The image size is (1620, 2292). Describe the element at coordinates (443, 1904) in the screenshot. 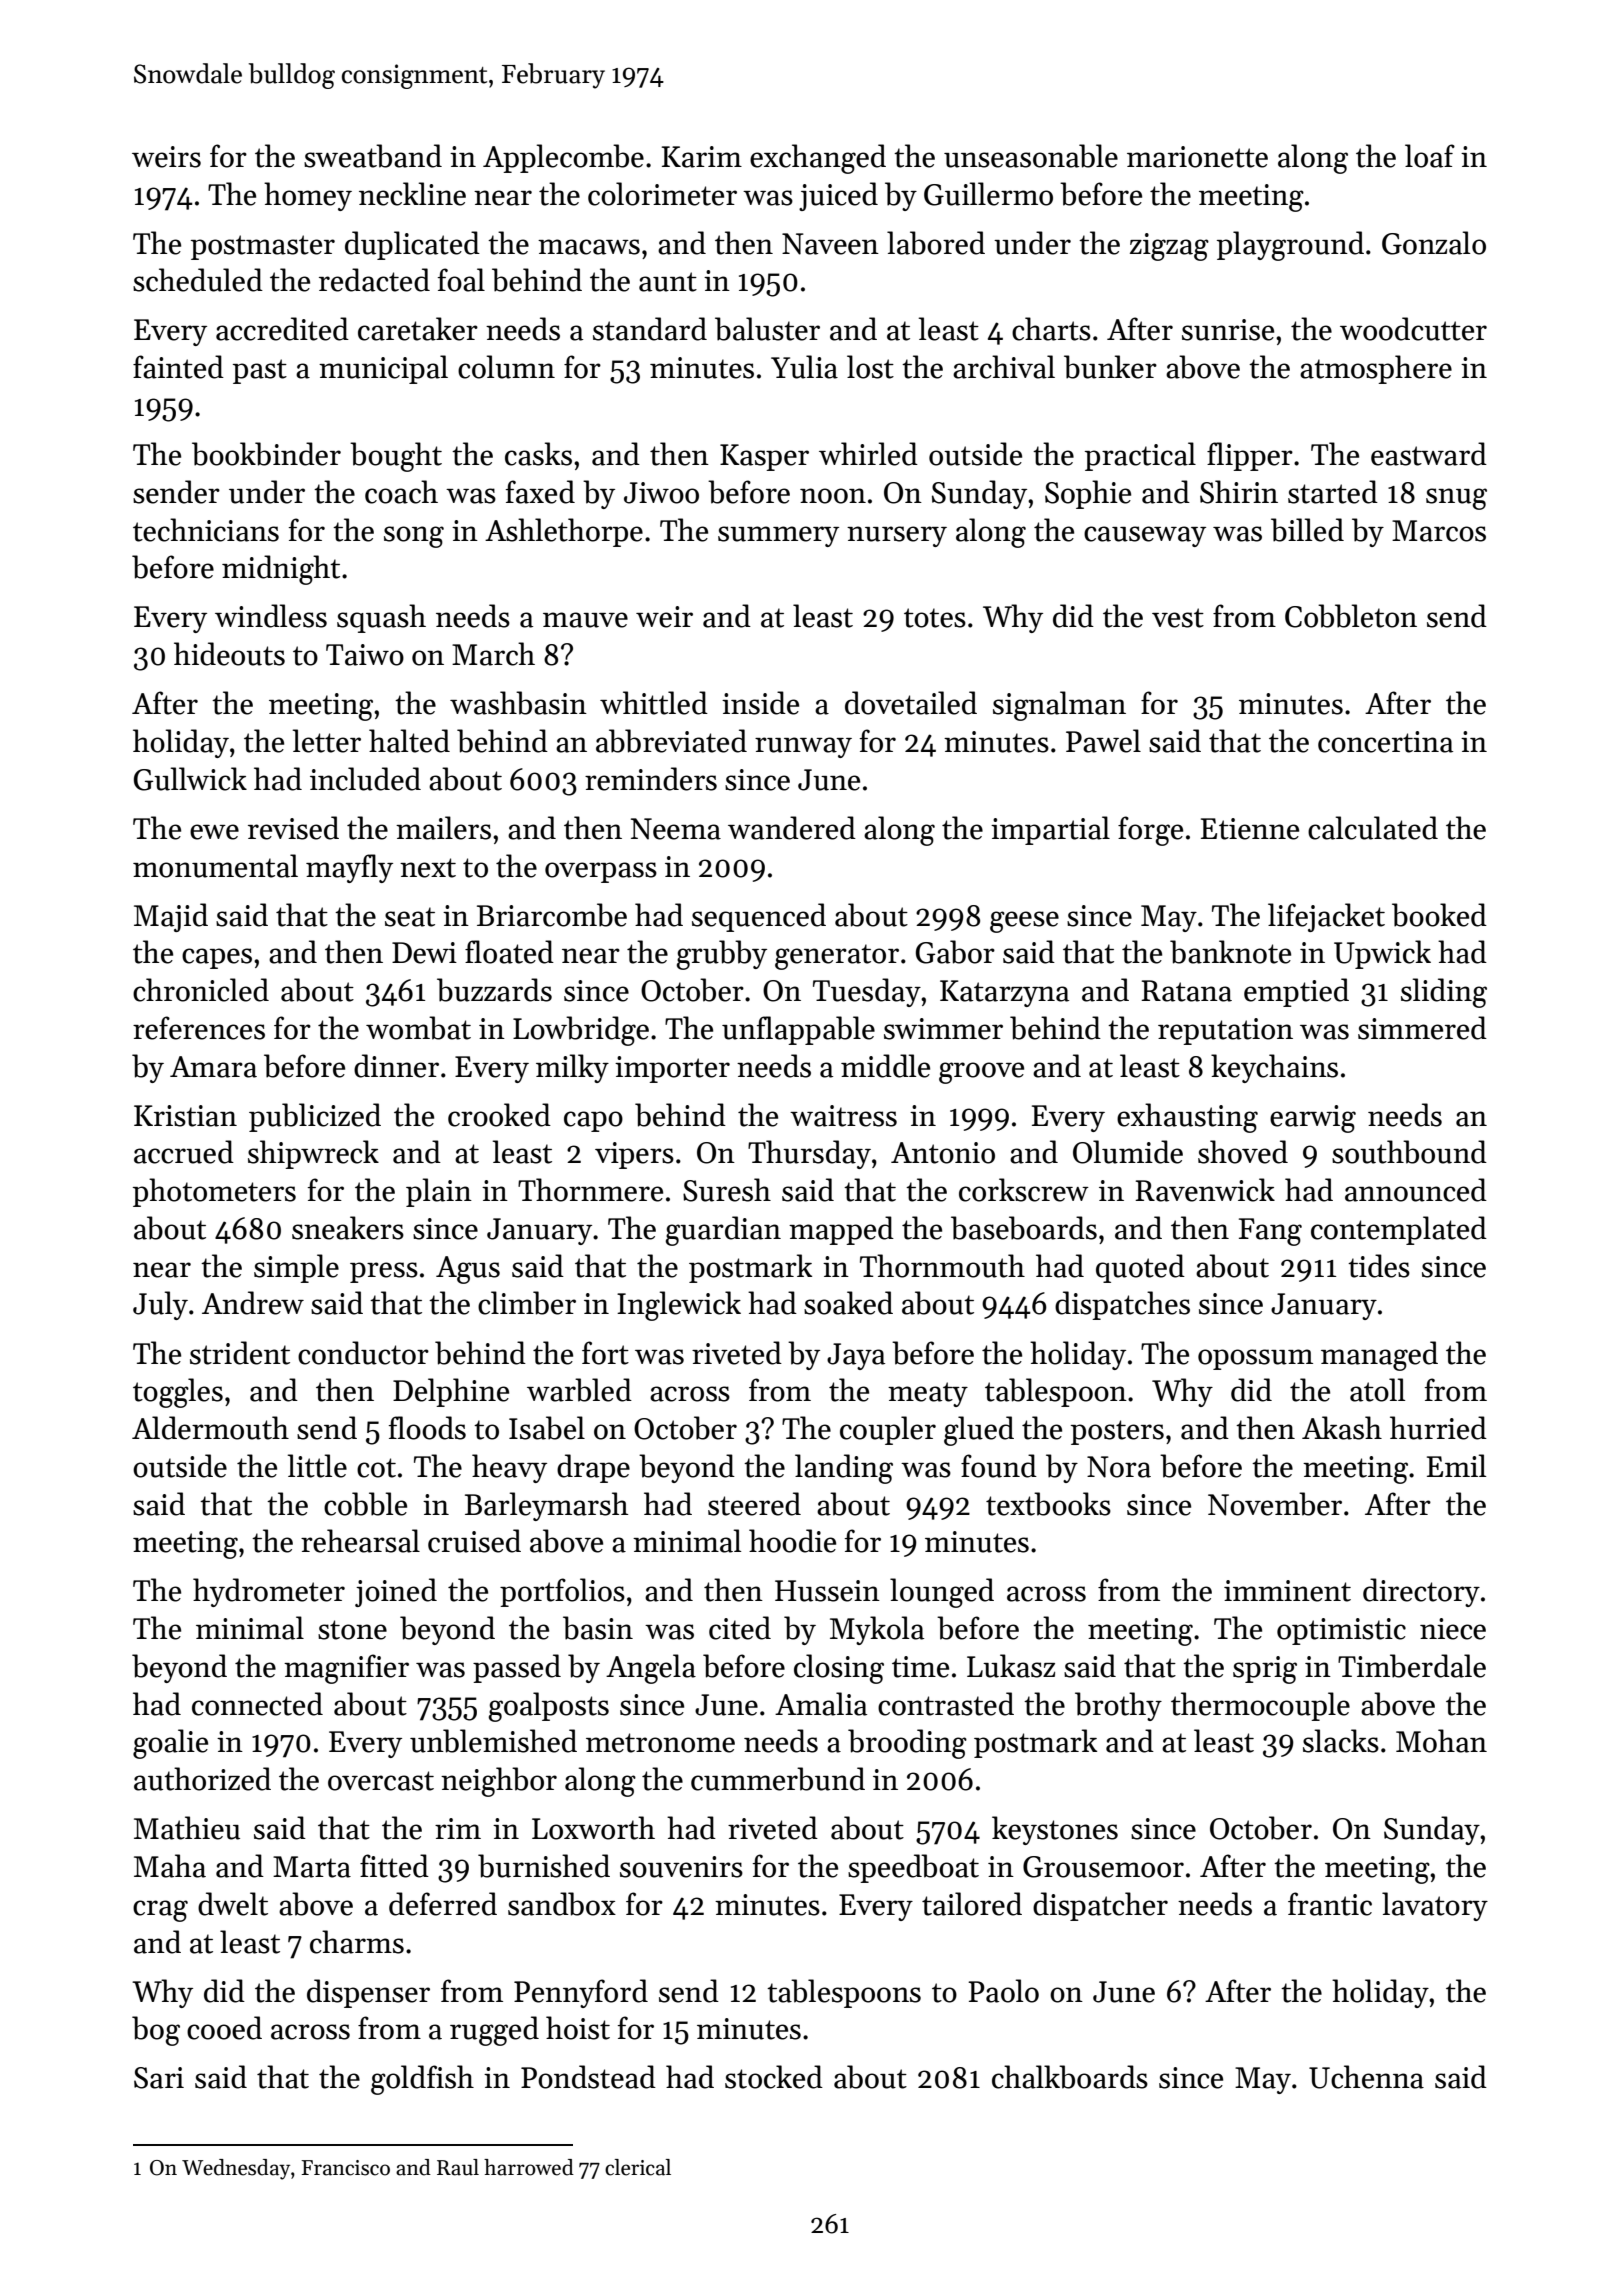

I see `deferred` at that location.
